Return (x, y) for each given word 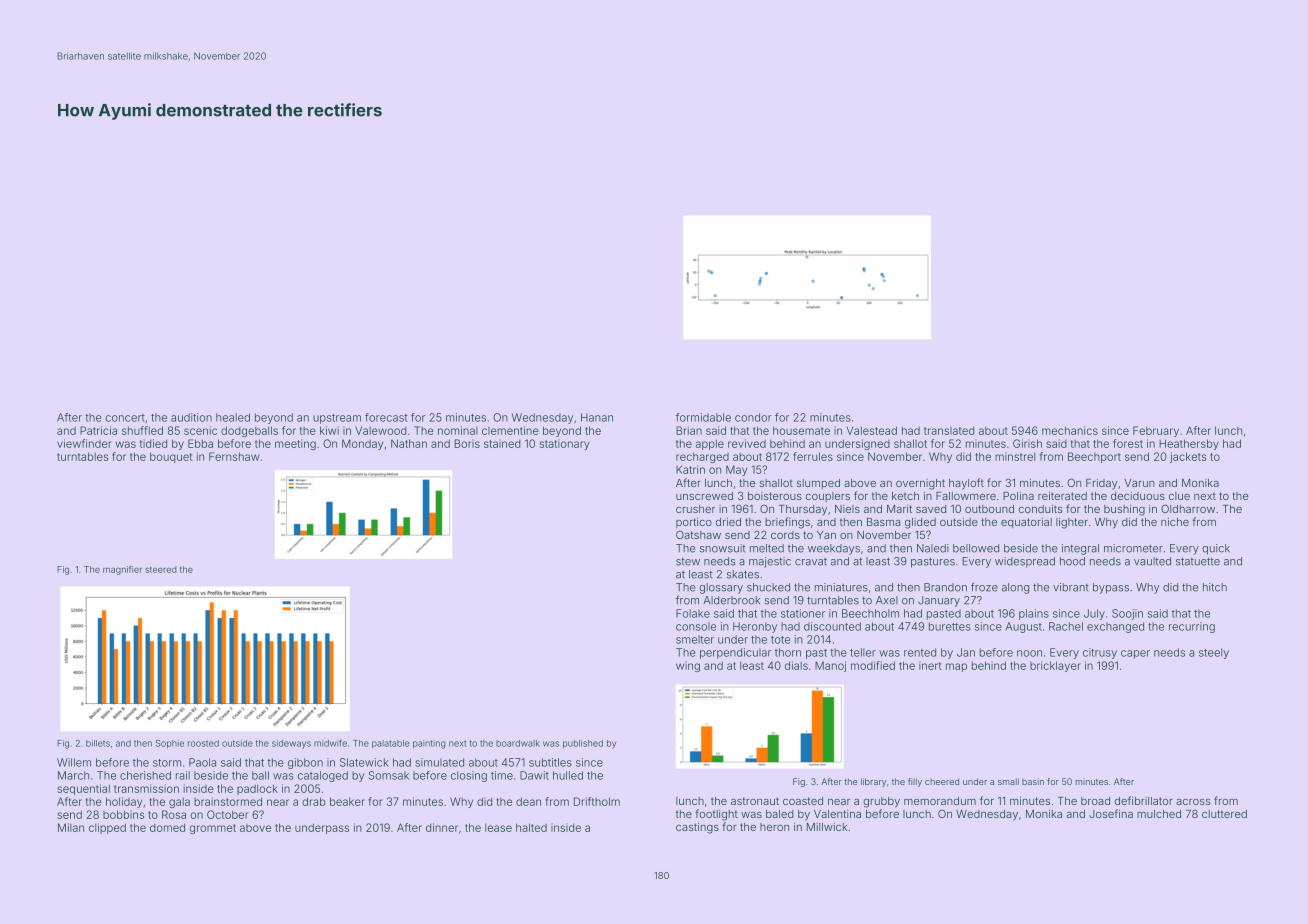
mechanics (1070, 430)
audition (191, 417)
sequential (83, 789)
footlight (716, 815)
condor (753, 417)
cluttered (1224, 814)
